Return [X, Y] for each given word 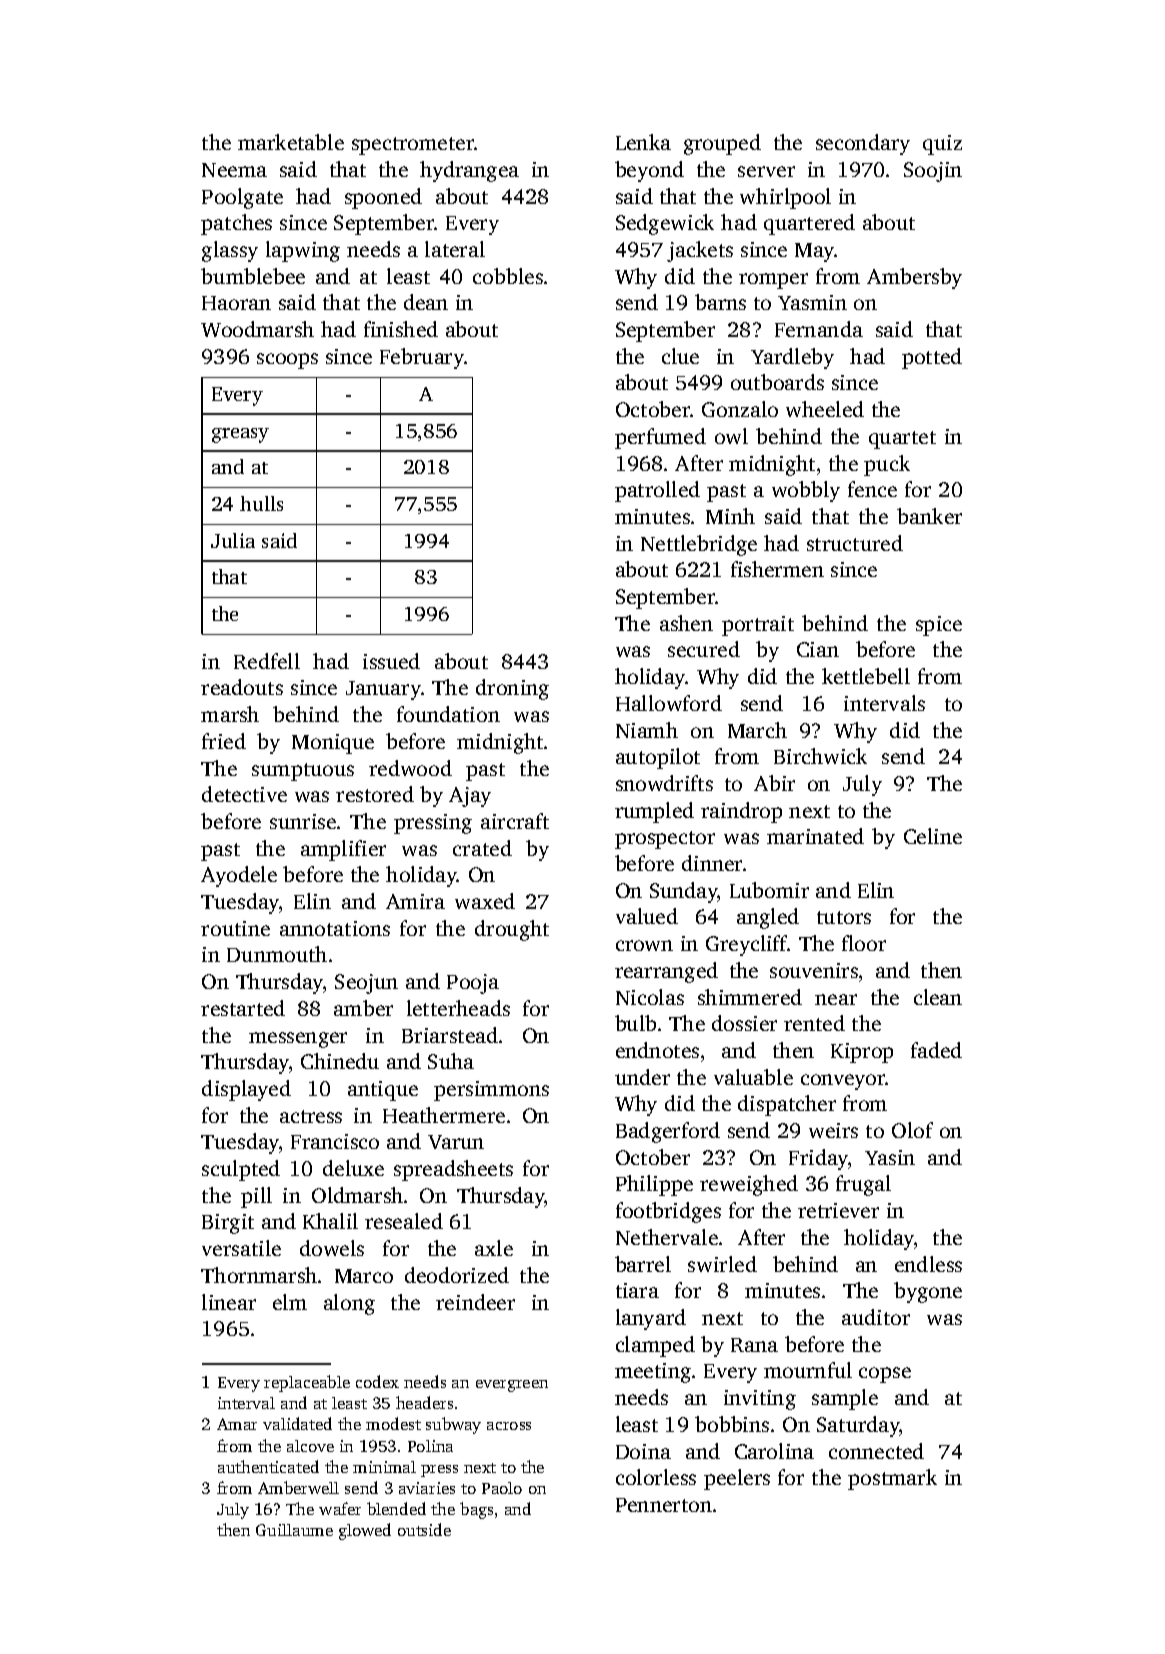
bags [476, 1510]
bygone [928, 1292]
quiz [942, 145]
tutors [844, 917]
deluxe [353, 1168]
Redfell [267, 661]
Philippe [654, 1185]
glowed [365, 1531]
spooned [383, 198]
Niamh [647, 730]
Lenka [643, 142]
